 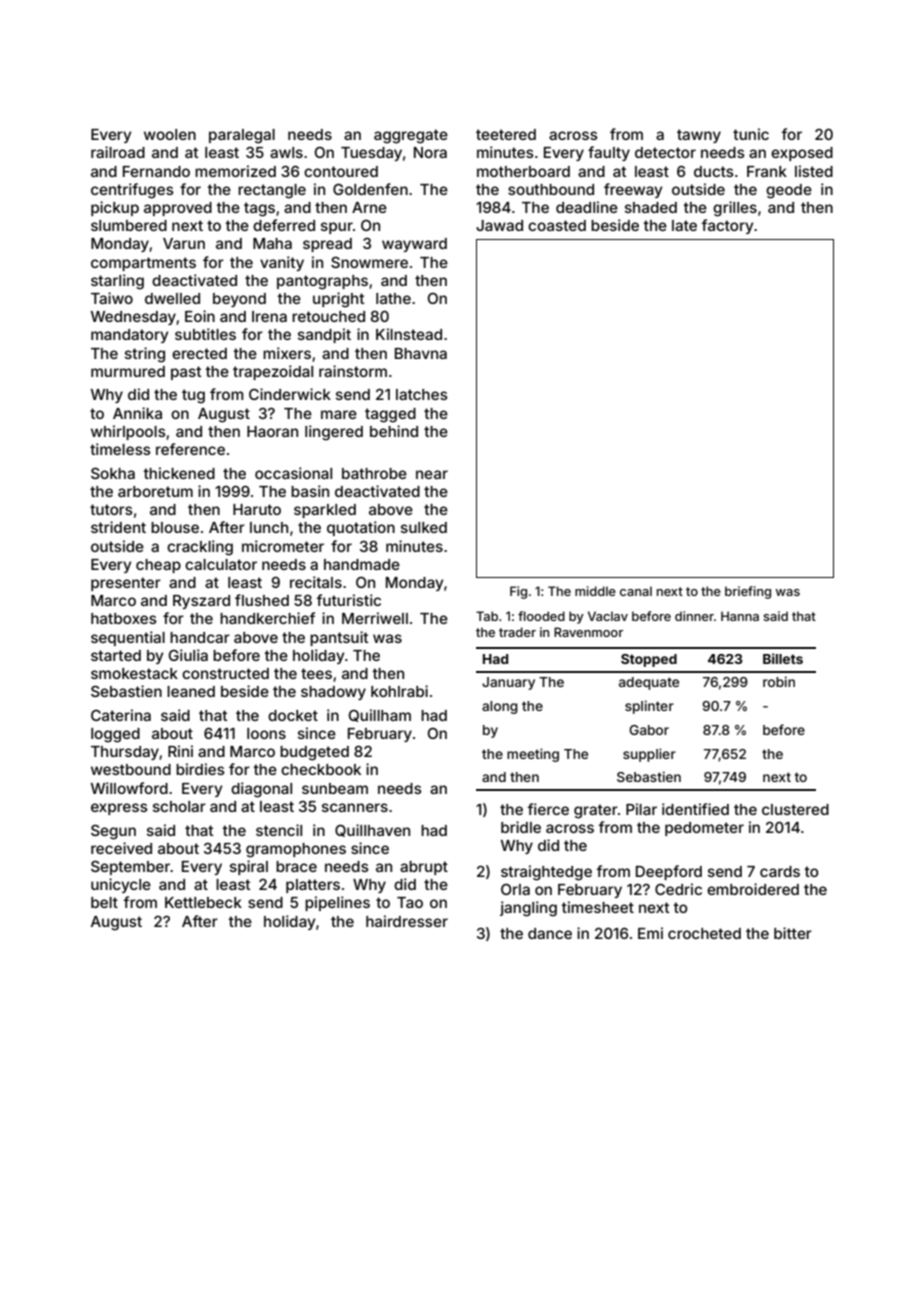 What do you see at coordinates (261, 790) in the screenshot?
I see `diagonal` at bounding box center [261, 790].
